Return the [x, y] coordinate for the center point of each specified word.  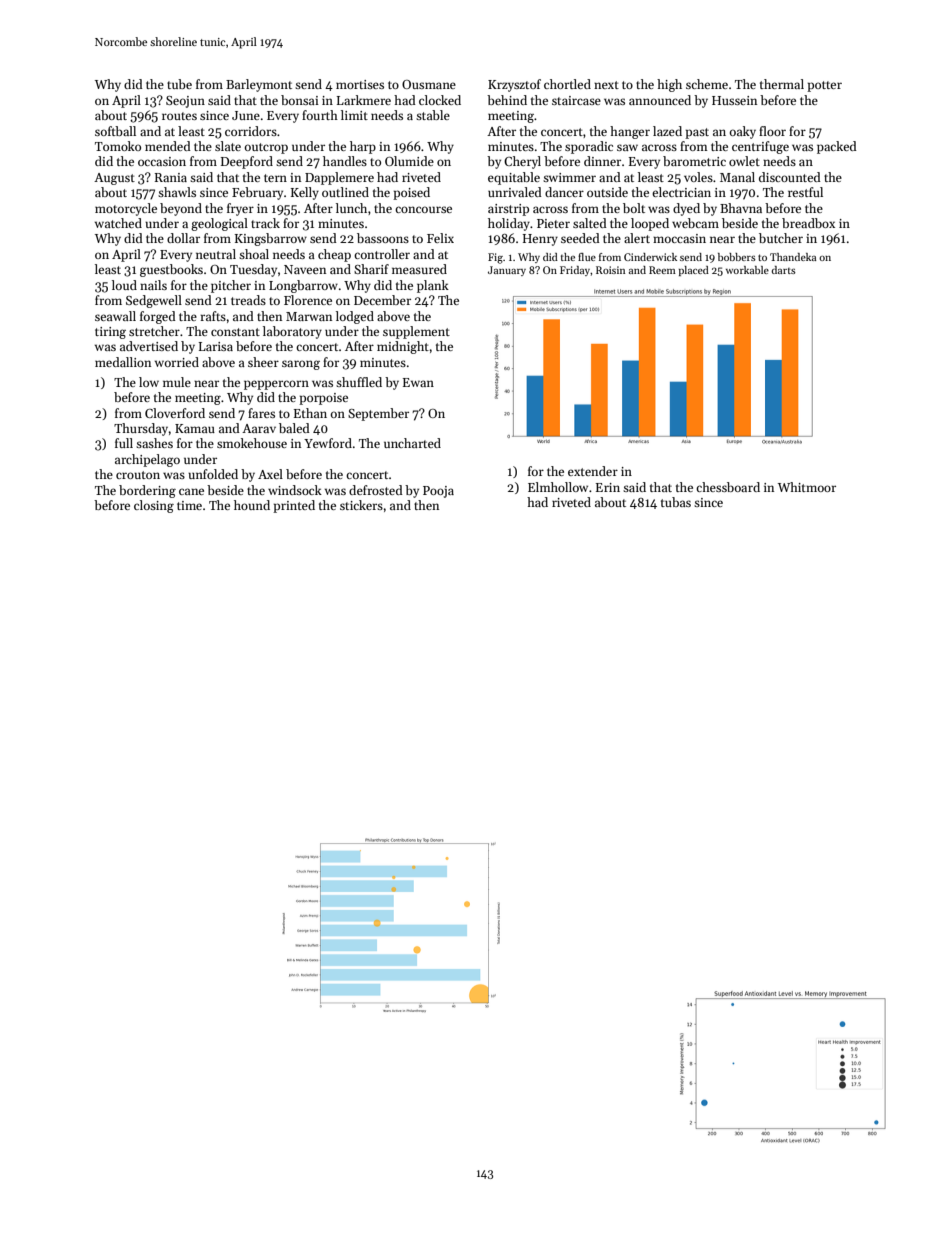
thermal [782, 84]
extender [593, 471]
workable [747, 270]
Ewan [418, 382]
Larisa [216, 346]
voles [698, 177]
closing [154, 506]
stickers [361, 505]
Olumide [409, 161]
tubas [676, 502]
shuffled [359, 382]
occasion [162, 161]
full [124, 443]
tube [179, 84]
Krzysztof [514, 85]
